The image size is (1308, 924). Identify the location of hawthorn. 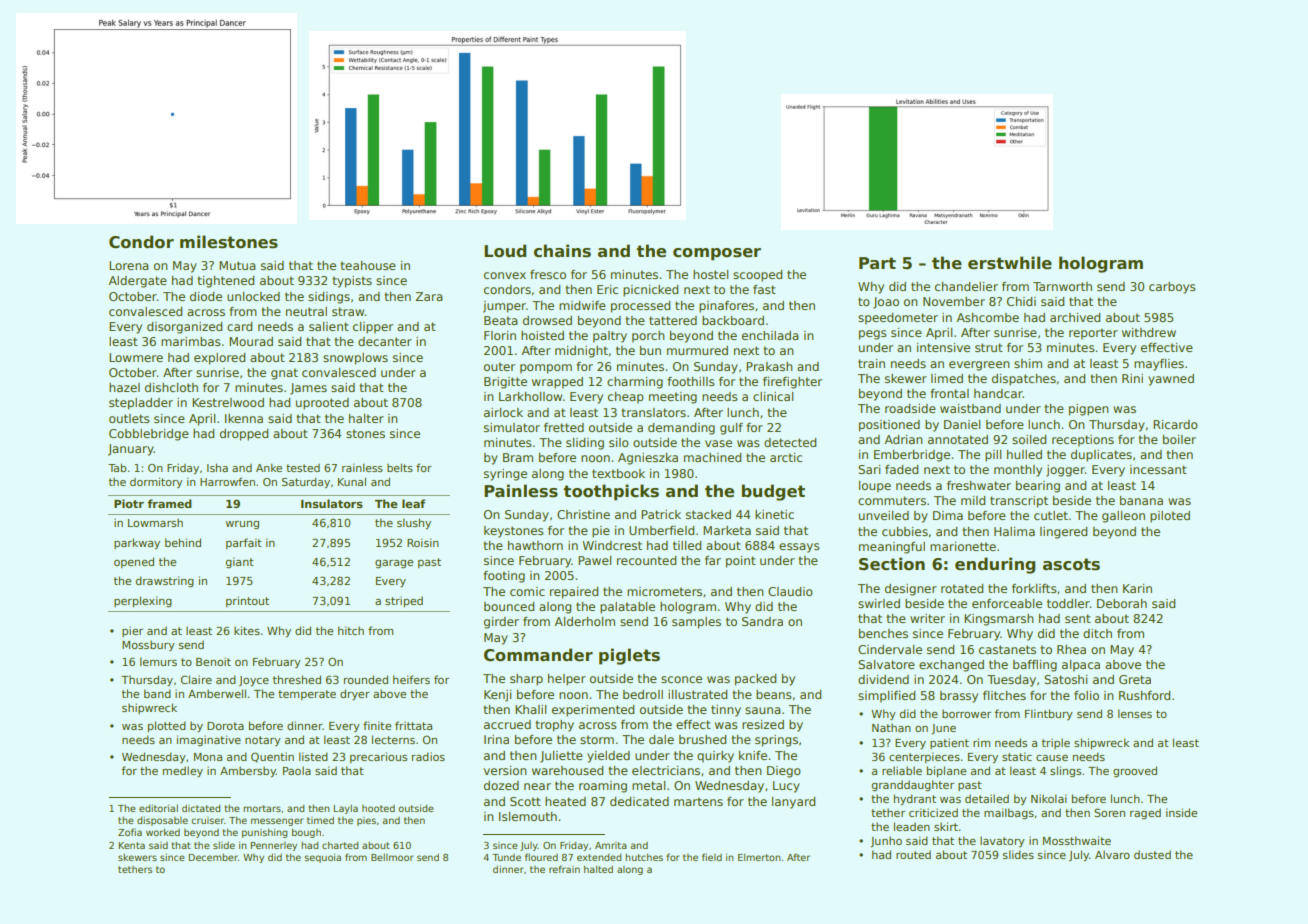
(535, 545).
